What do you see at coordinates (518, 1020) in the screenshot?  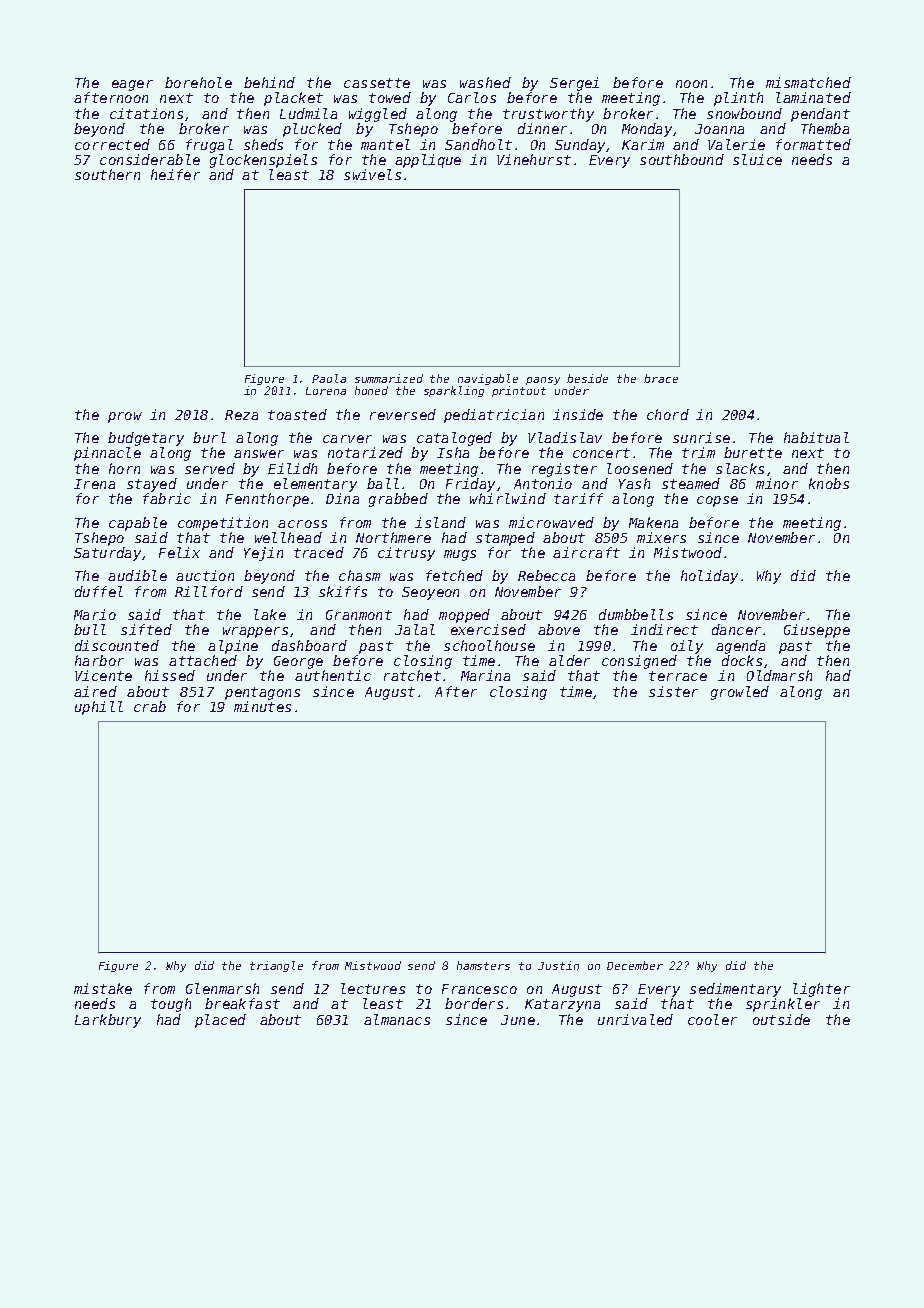 I see `June` at bounding box center [518, 1020].
